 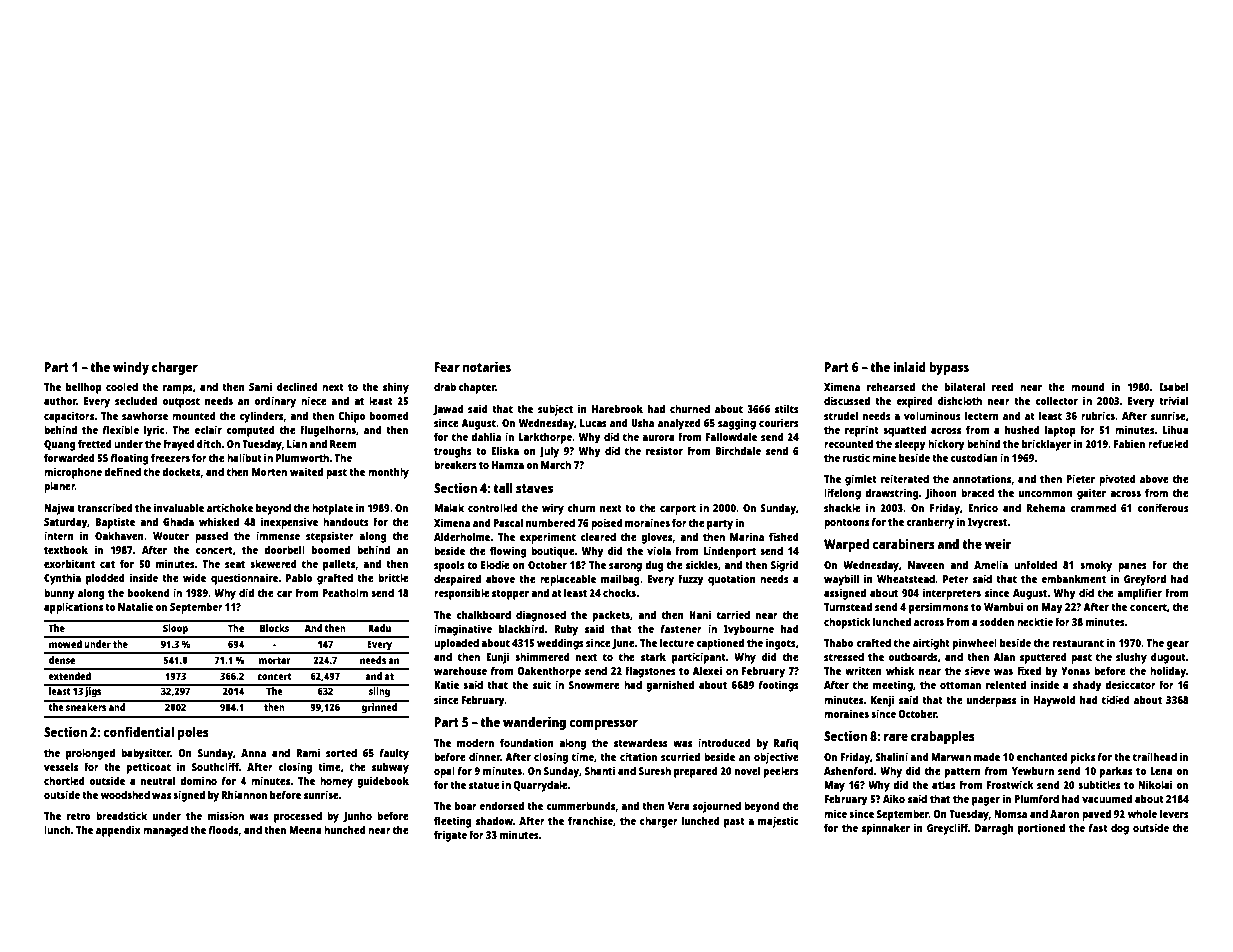 I want to click on majestic, so click(x=778, y=822).
